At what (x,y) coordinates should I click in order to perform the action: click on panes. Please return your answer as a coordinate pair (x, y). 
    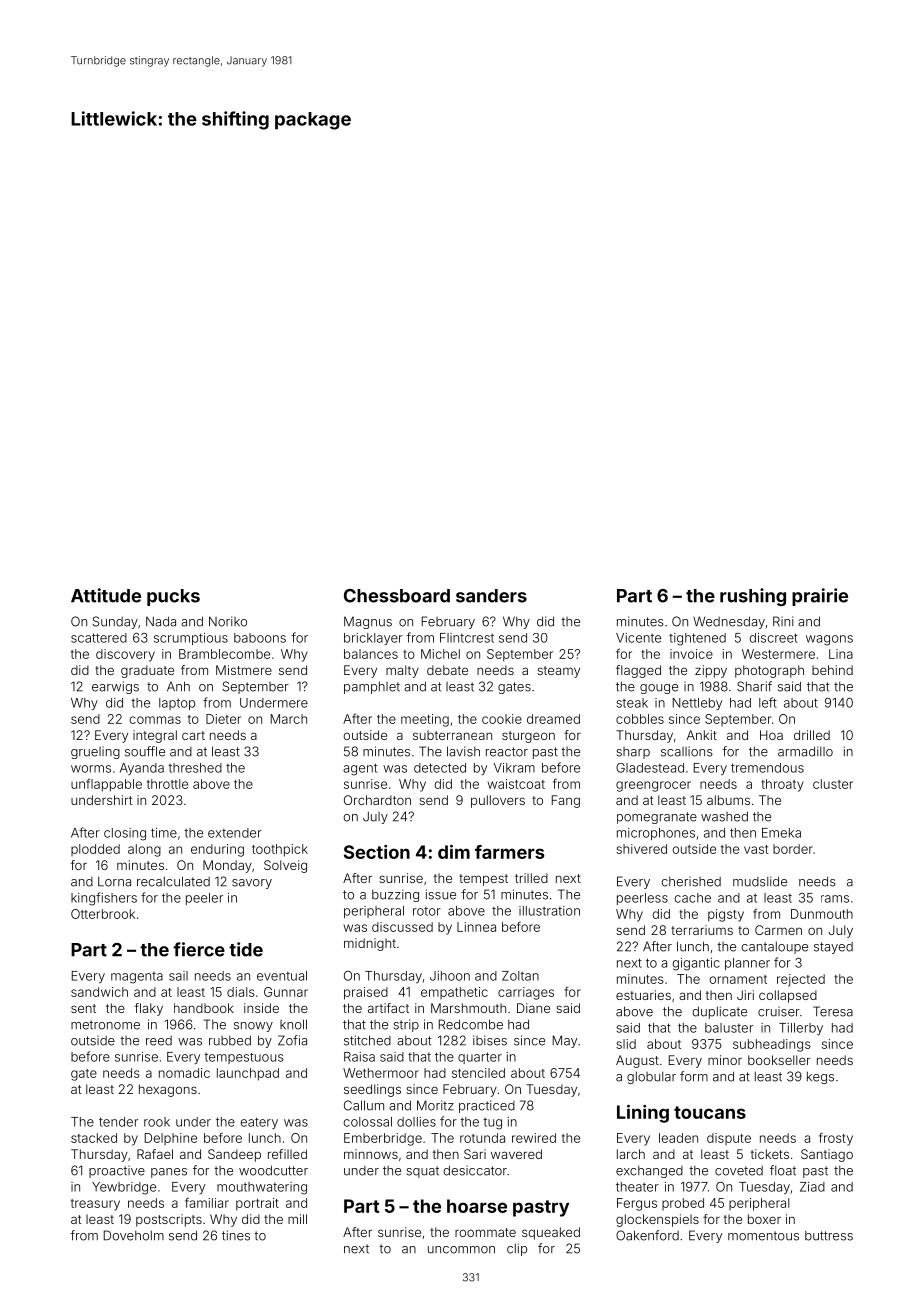
    Looking at the image, I should click on (169, 1173).
